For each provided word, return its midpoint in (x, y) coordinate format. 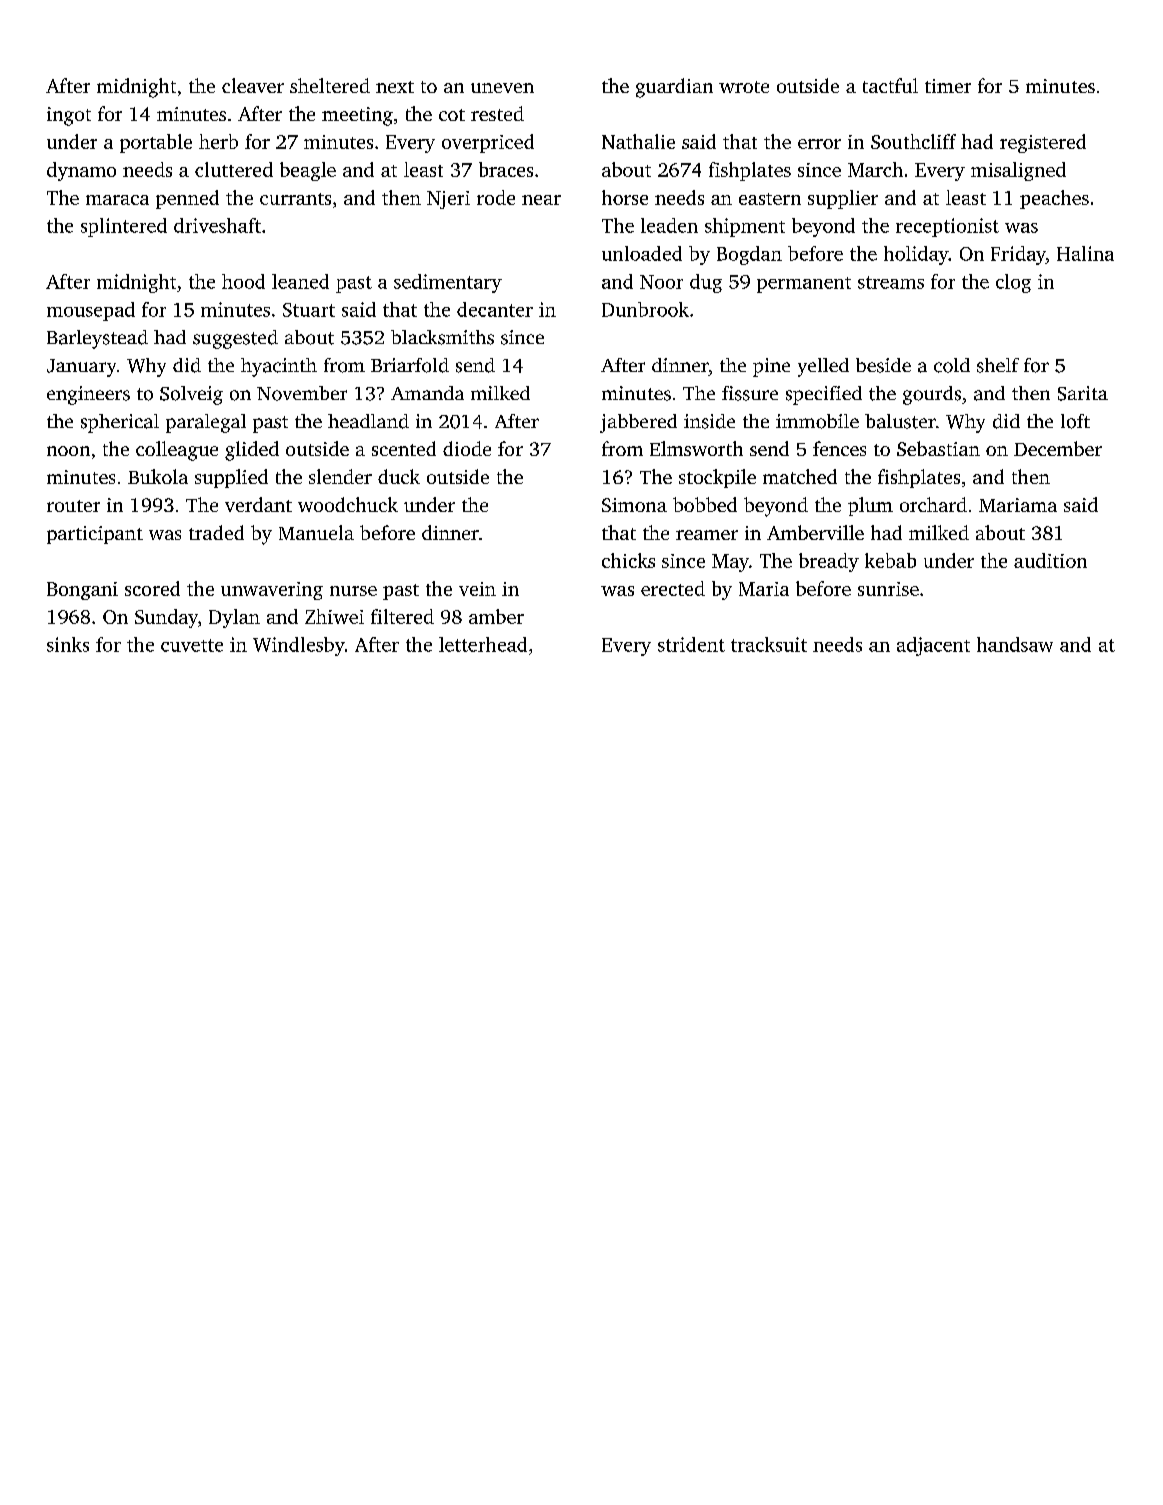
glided (252, 451)
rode (496, 197)
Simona (634, 505)
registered (1043, 143)
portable (156, 143)
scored (152, 588)
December (1058, 448)
